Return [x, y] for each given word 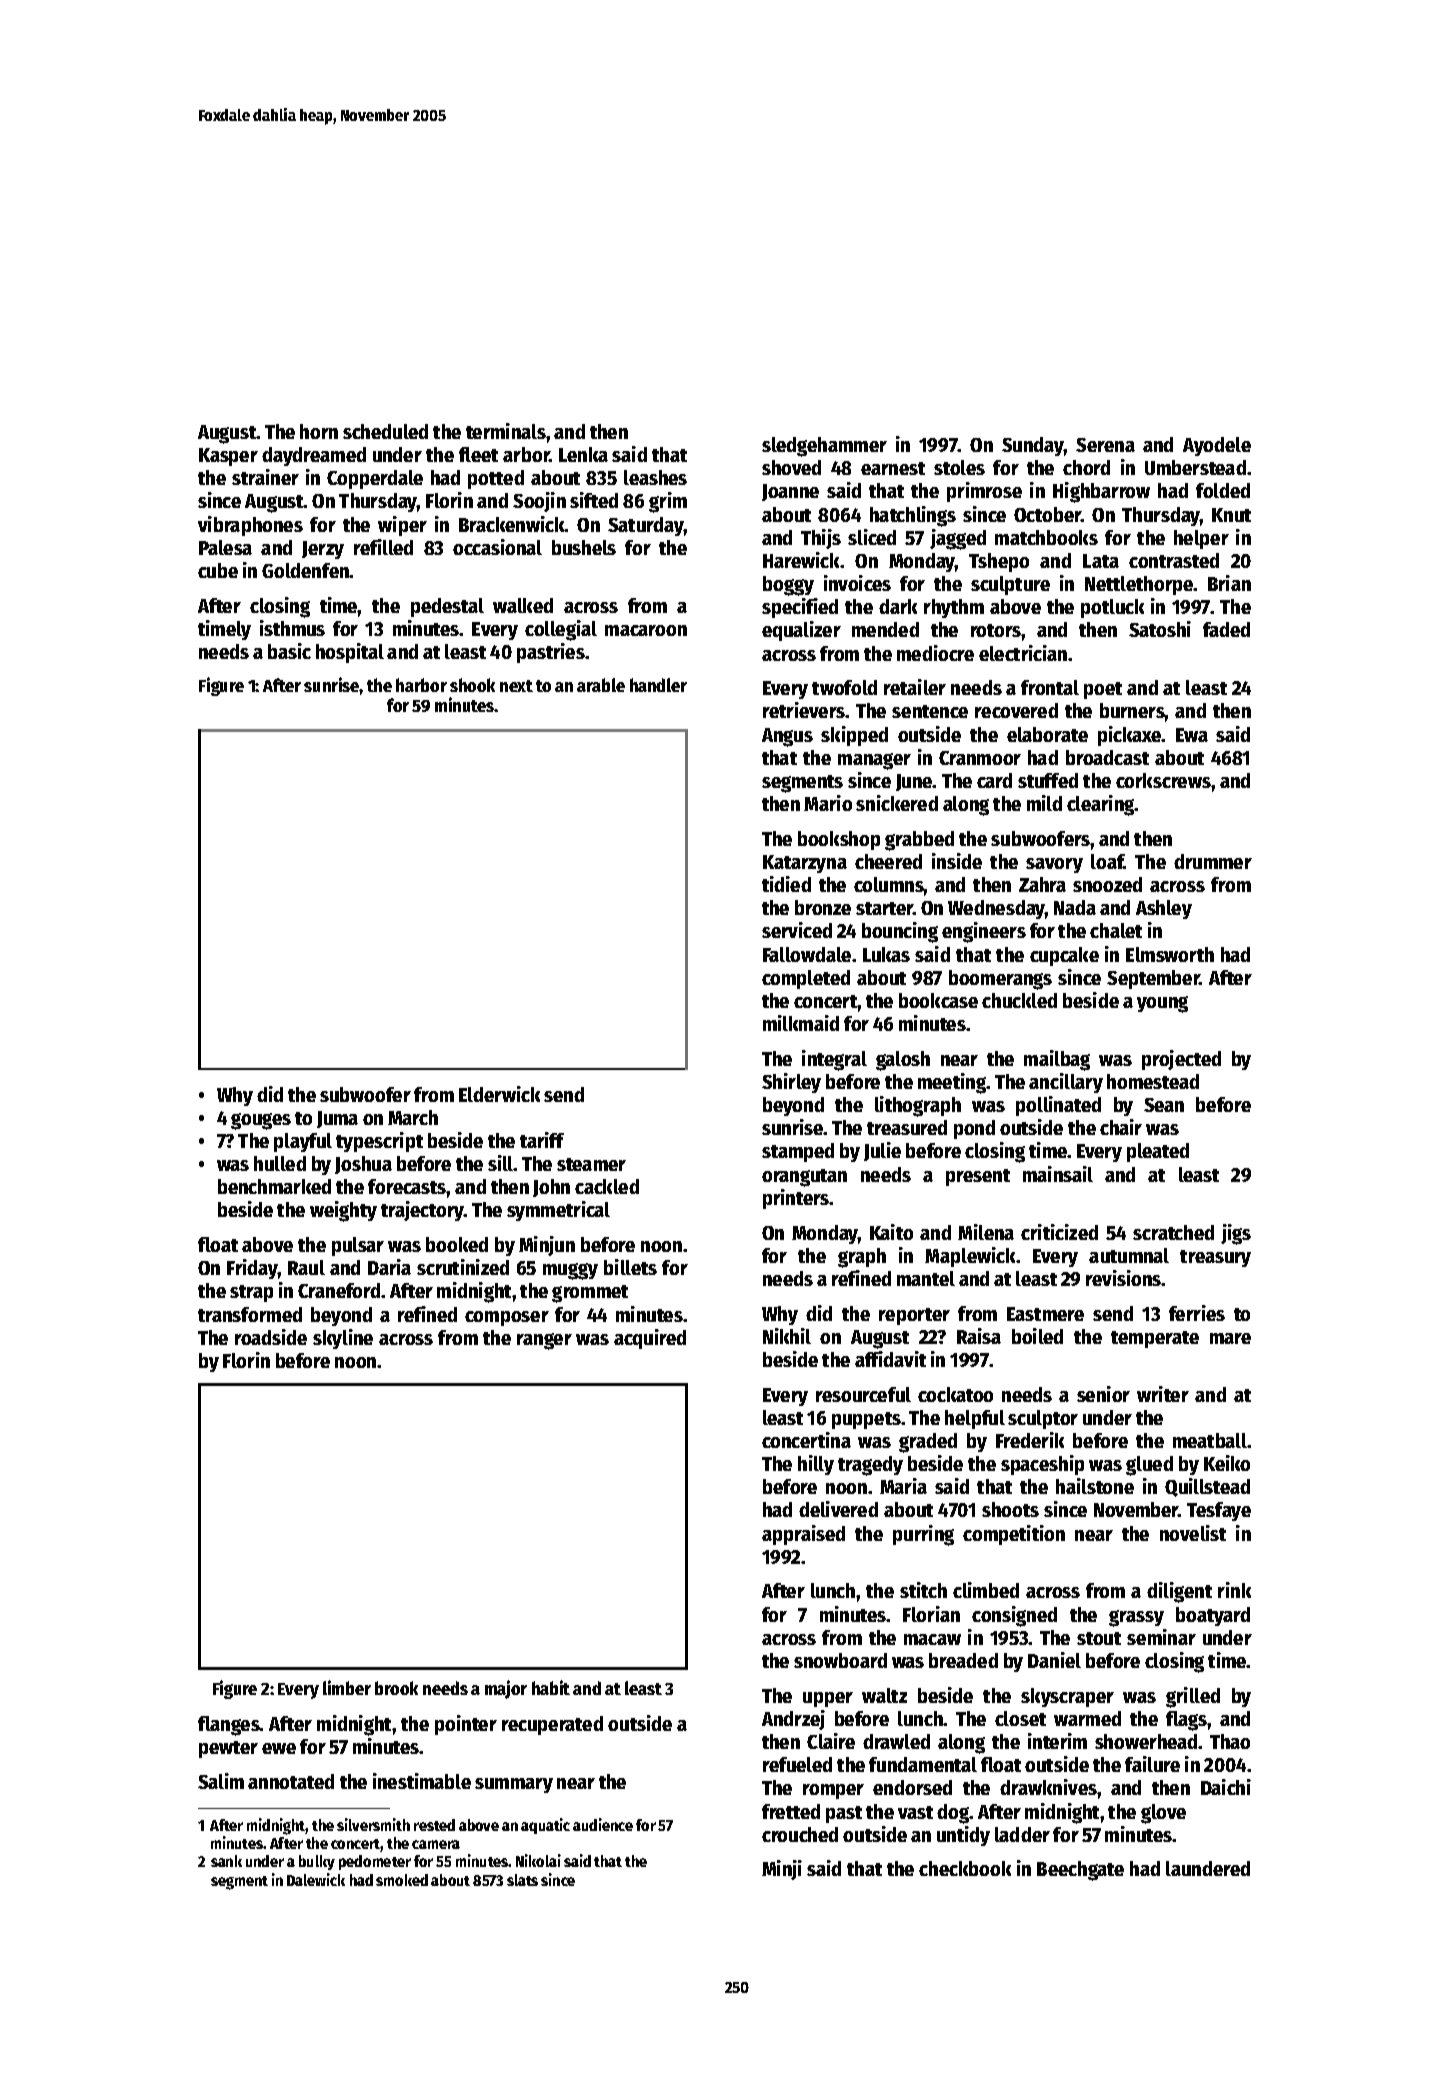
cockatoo [955, 1394]
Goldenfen [306, 570]
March [413, 1117]
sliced [872, 537]
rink [1234, 1590]
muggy [570, 1271]
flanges [229, 1726]
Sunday [1033, 446]
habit [551, 1687]
